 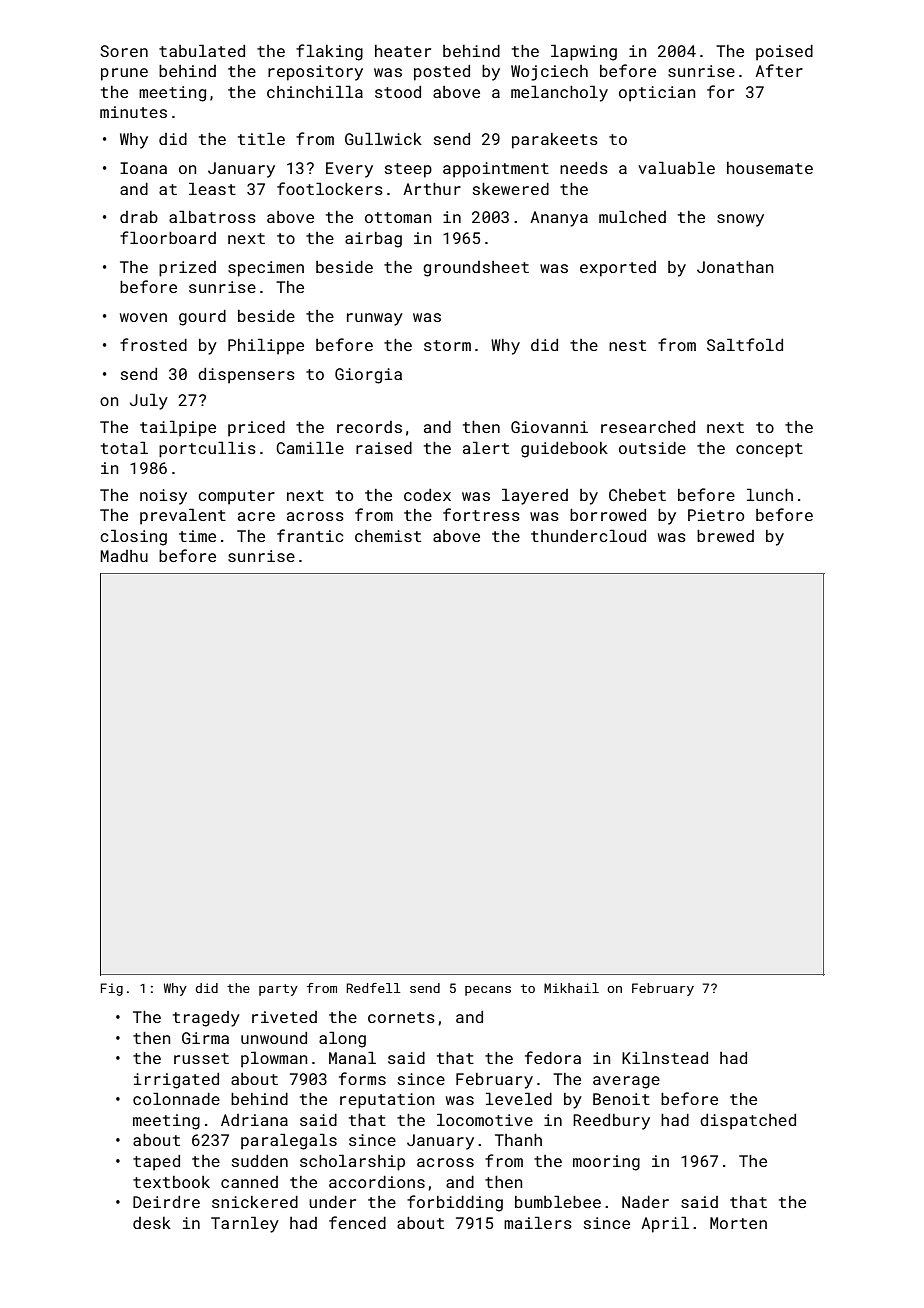 I want to click on poised, so click(x=784, y=53).
